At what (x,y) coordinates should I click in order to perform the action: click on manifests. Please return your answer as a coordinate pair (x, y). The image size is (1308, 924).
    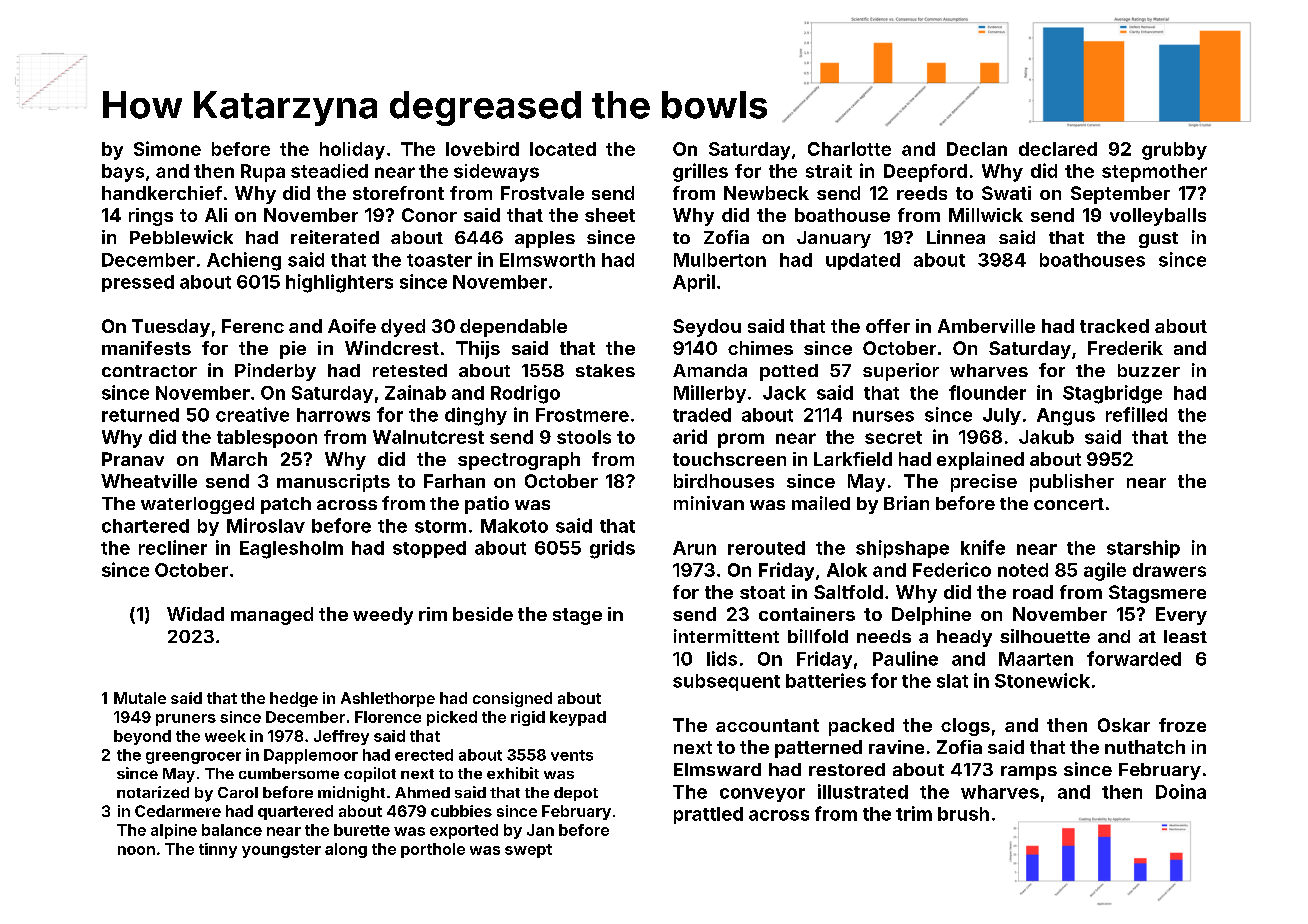
    Looking at the image, I should click on (146, 348).
